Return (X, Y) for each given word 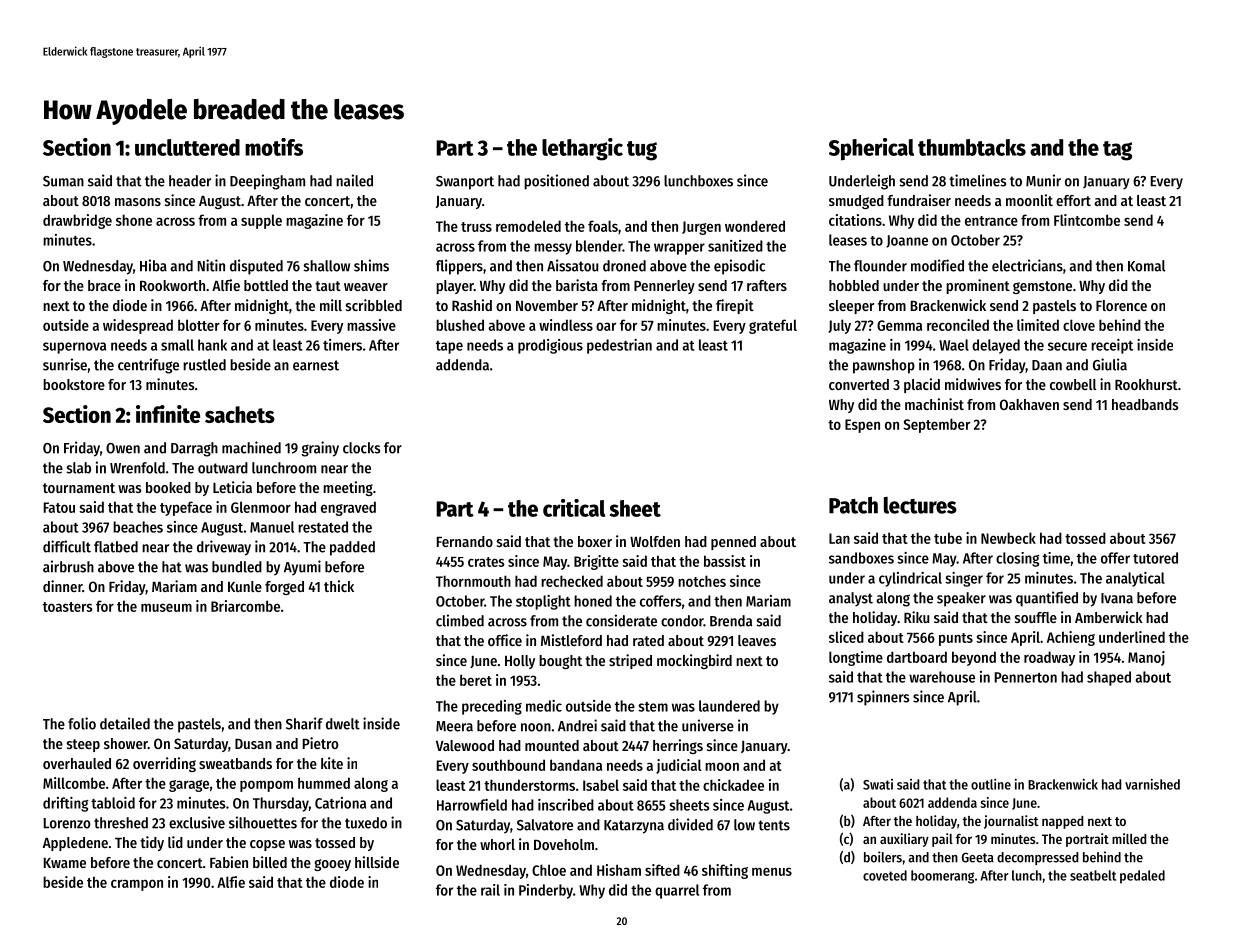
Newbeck (1008, 538)
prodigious (550, 346)
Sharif (304, 723)
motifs (274, 147)
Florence (1121, 305)
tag (1117, 151)
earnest (316, 365)
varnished (1152, 784)
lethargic (582, 149)
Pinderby (546, 891)
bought (560, 662)
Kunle (245, 586)
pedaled (1142, 877)
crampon (137, 885)
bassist (725, 561)
